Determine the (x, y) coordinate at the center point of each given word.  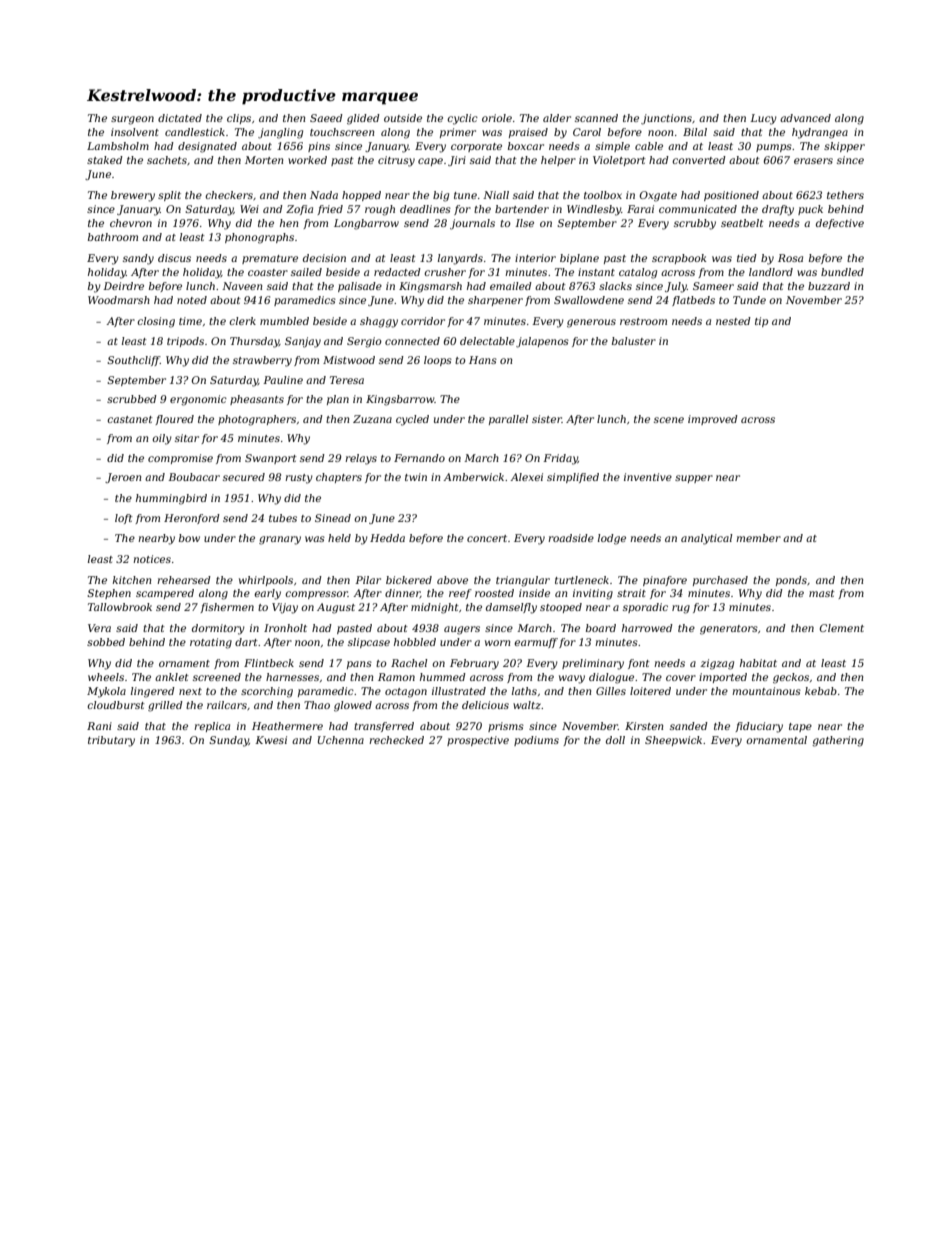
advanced (805, 118)
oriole (497, 118)
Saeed (326, 118)
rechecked (396, 740)
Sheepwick (673, 741)
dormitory (218, 629)
